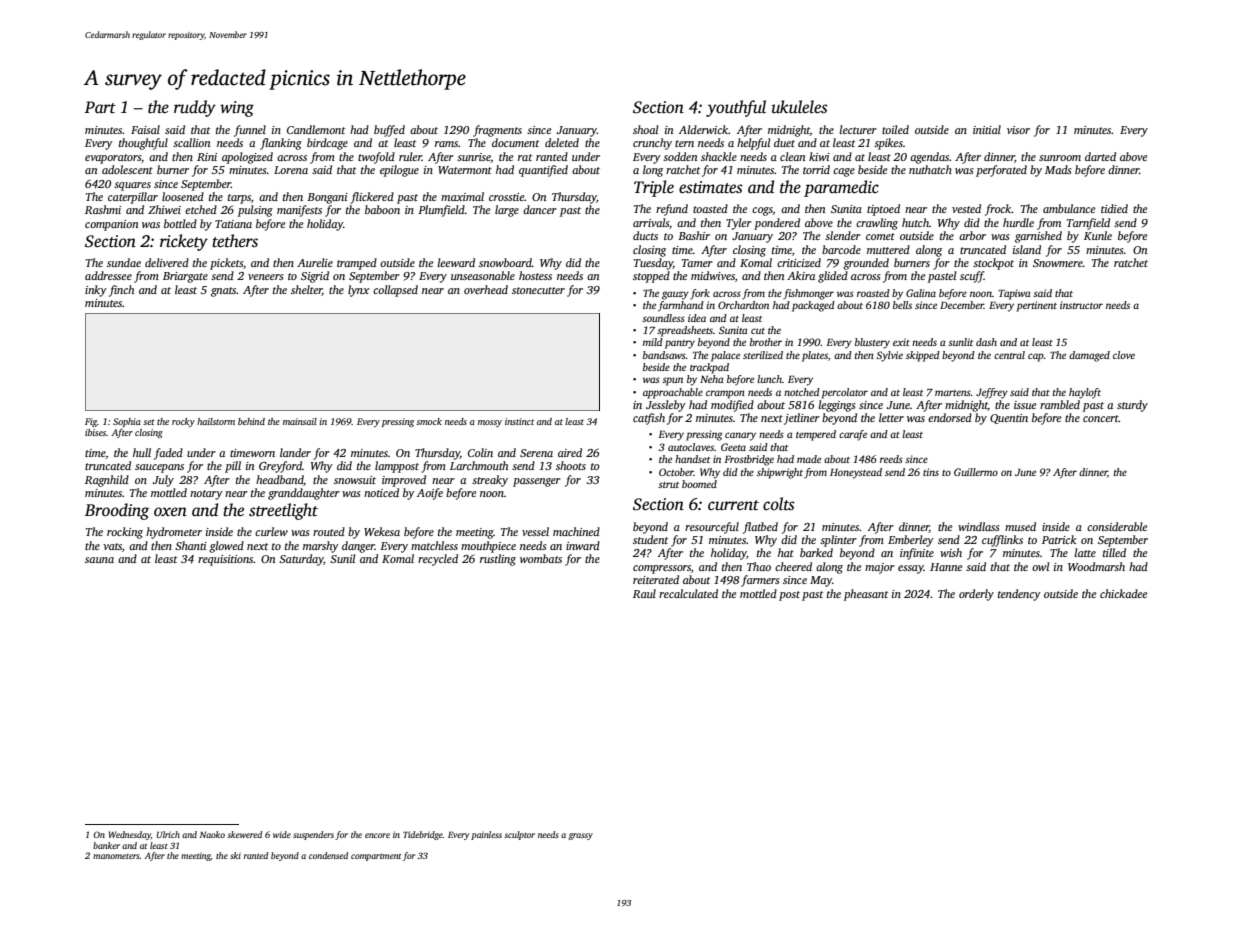 This page has width=1233, height=952. What do you see at coordinates (562, 142) in the page?
I see `deleted` at bounding box center [562, 142].
